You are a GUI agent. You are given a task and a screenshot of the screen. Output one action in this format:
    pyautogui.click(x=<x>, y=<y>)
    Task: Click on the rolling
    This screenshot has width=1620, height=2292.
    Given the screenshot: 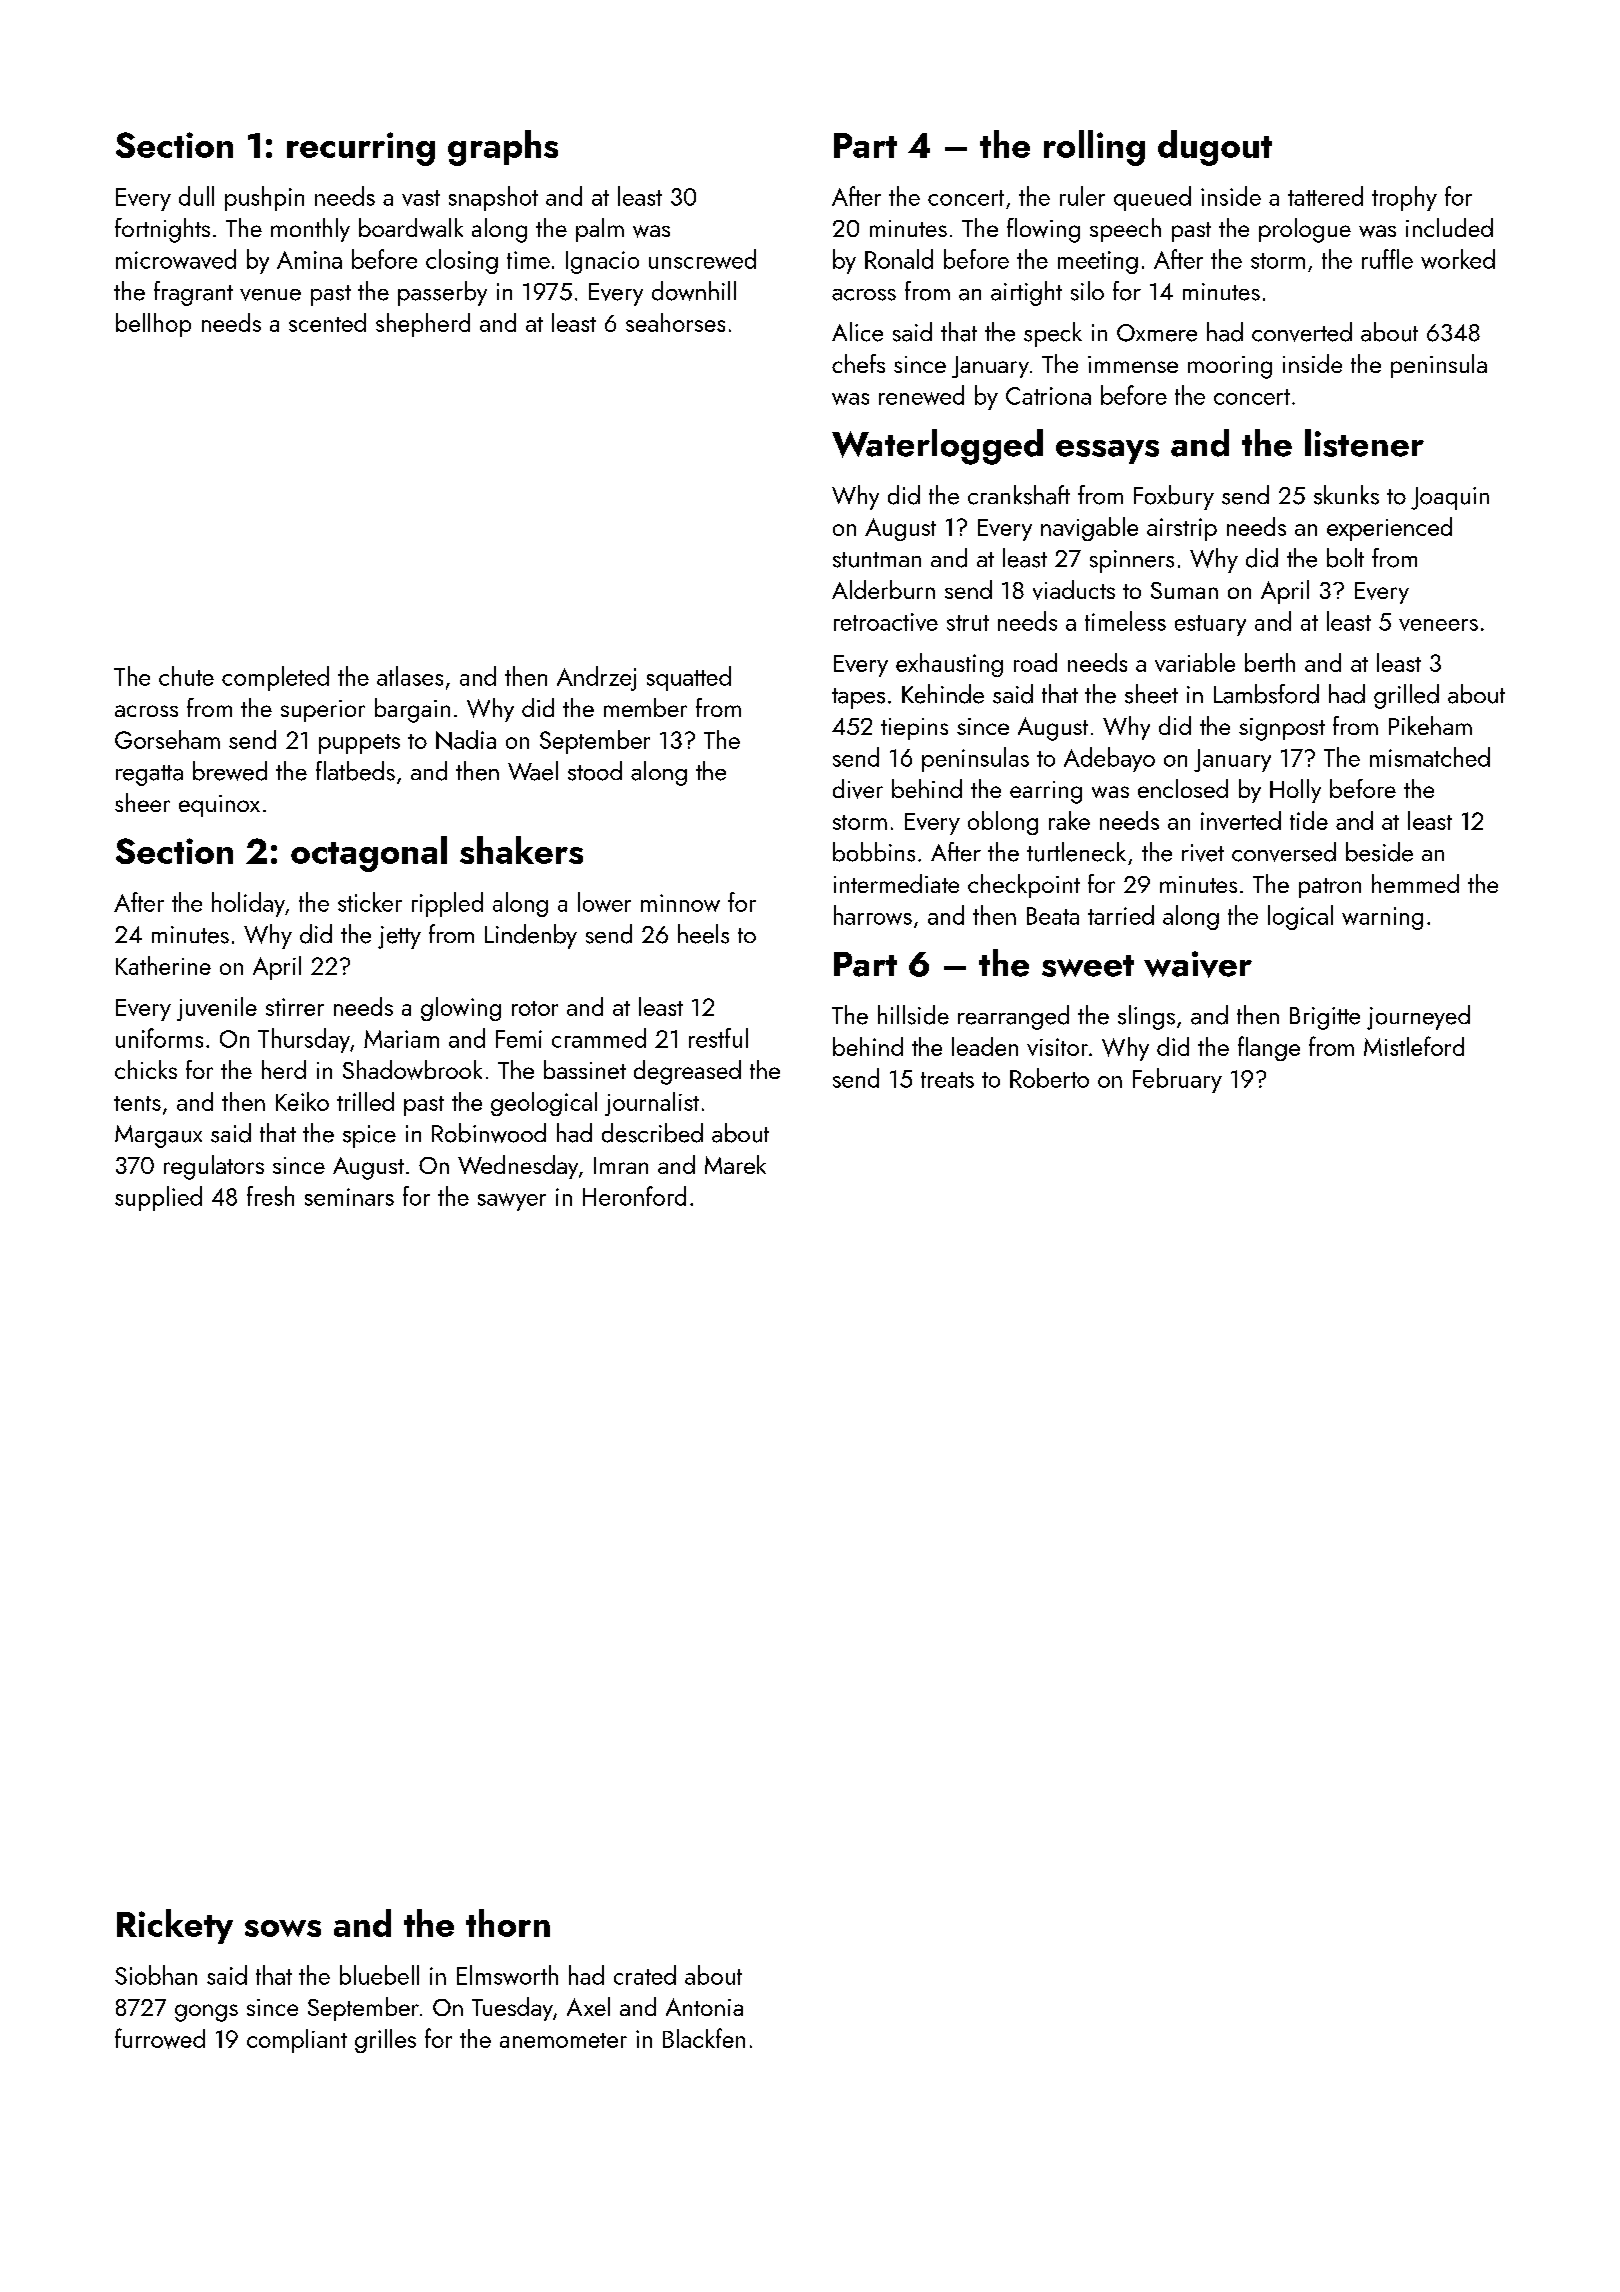 What is the action you would take?
    pyautogui.click(x=1094, y=148)
